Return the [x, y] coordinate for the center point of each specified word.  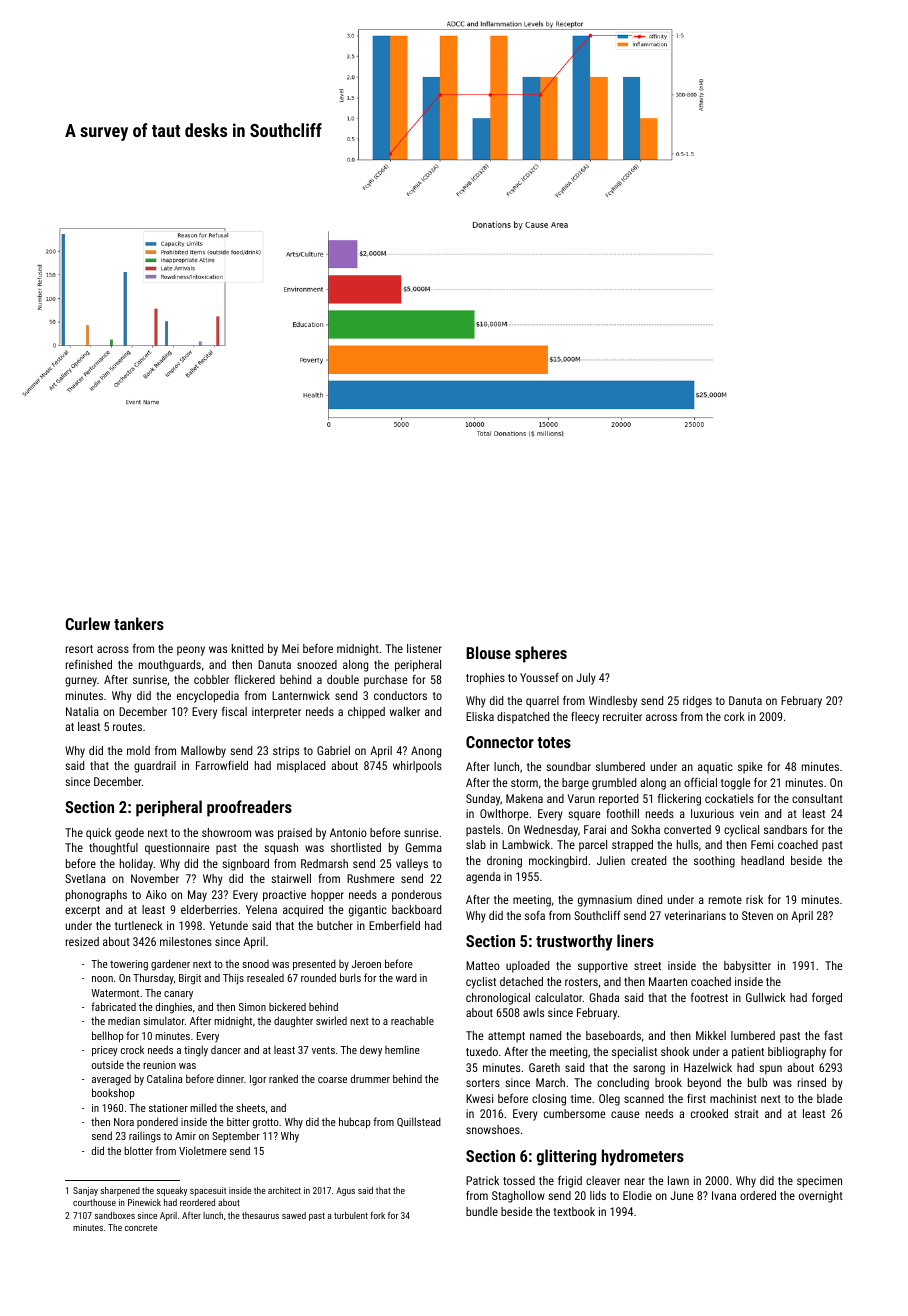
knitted [247, 648]
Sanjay [85, 1191]
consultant [817, 798]
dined [649, 899]
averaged [111, 1080]
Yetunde [228, 925]
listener [424, 648]
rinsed [812, 1082]
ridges [697, 702]
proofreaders [249, 808]
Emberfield [394, 925]
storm [524, 783]
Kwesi [479, 1098]
